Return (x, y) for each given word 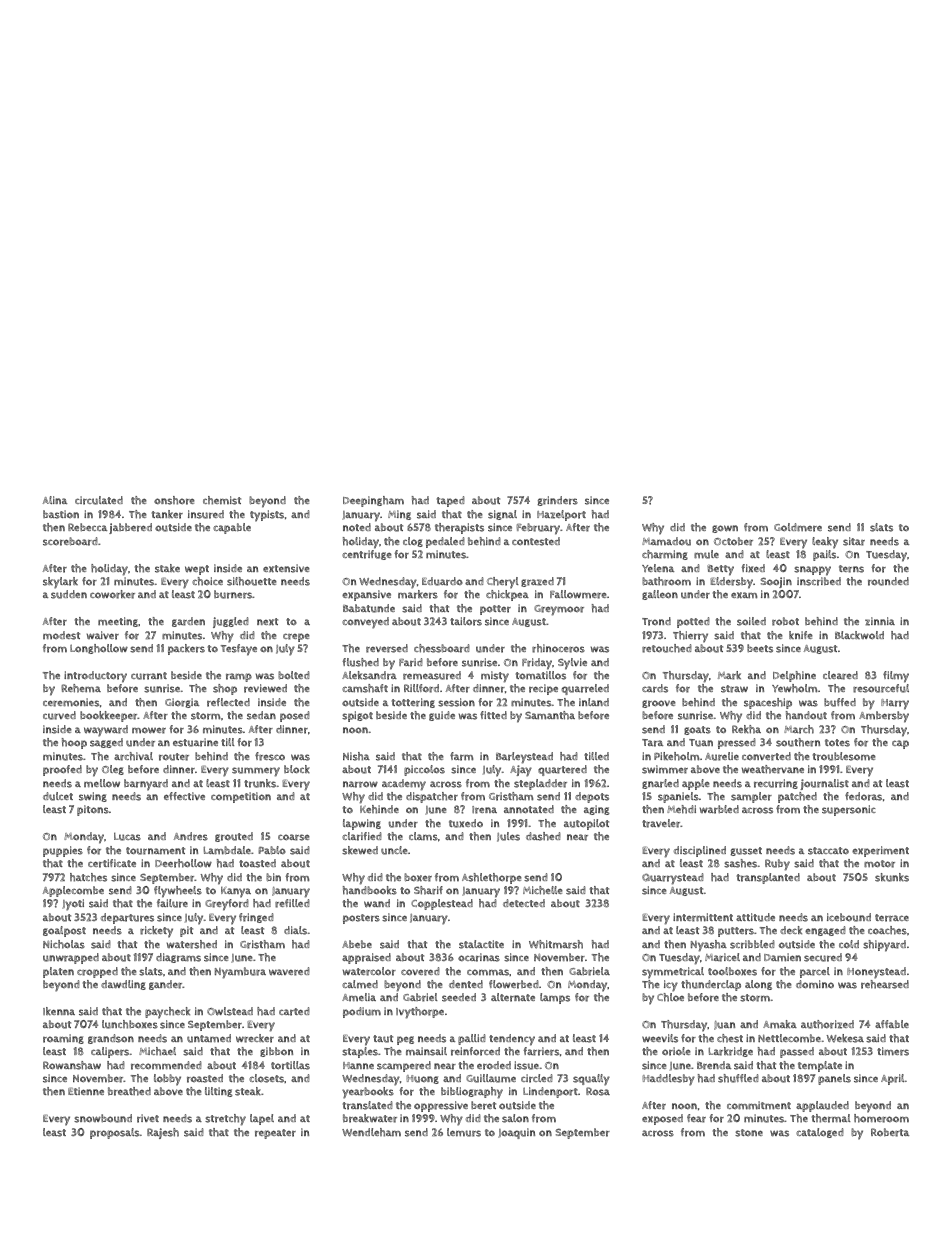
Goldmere (798, 527)
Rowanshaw (72, 1065)
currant (149, 676)
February (538, 529)
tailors (466, 621)
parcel (815, 972)
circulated (99, 500)
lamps (555, 998)
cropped (97, 972)
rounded (888, 581)
